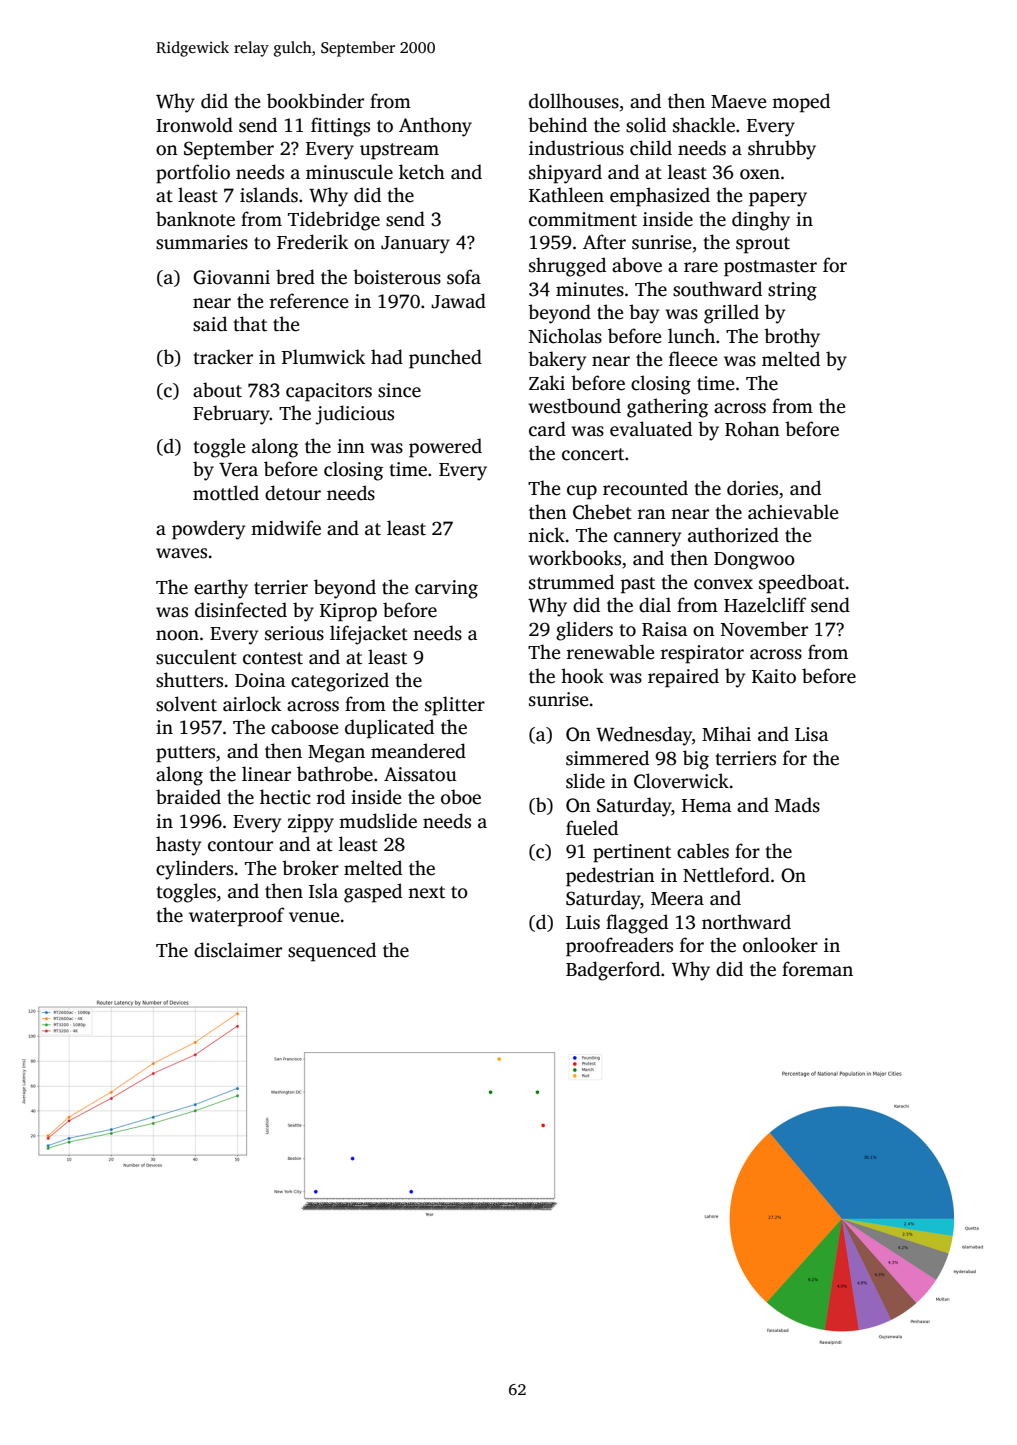  I want to click on powdery, so click(208, 530).
